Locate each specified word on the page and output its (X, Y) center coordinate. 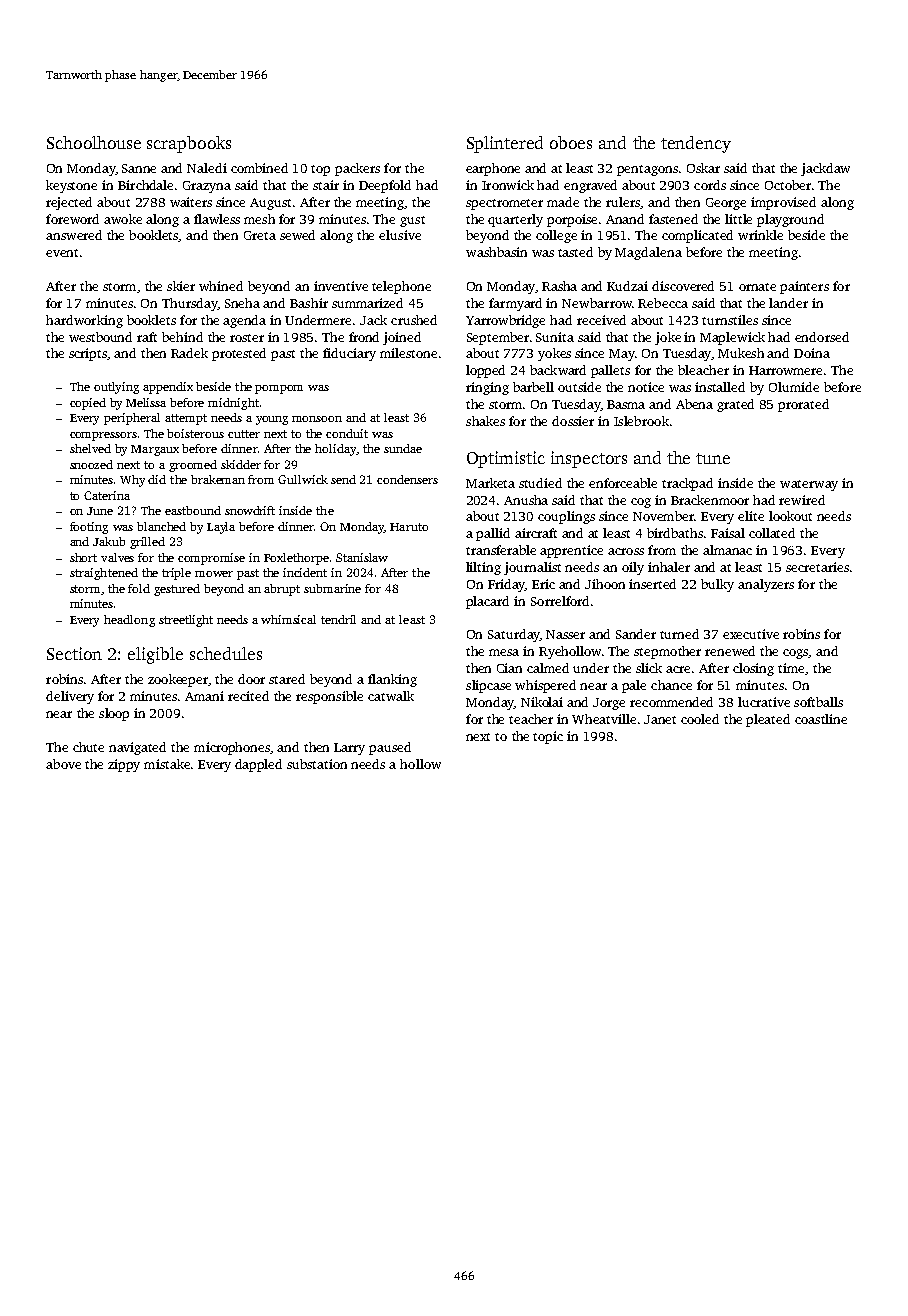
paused (390, 748)
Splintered (505, 144)
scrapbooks (189, 144)
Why (132, 481)
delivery (70, 697)
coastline (821, 719)
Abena (694, 404)
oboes (571, 142)
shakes (485, 421)
